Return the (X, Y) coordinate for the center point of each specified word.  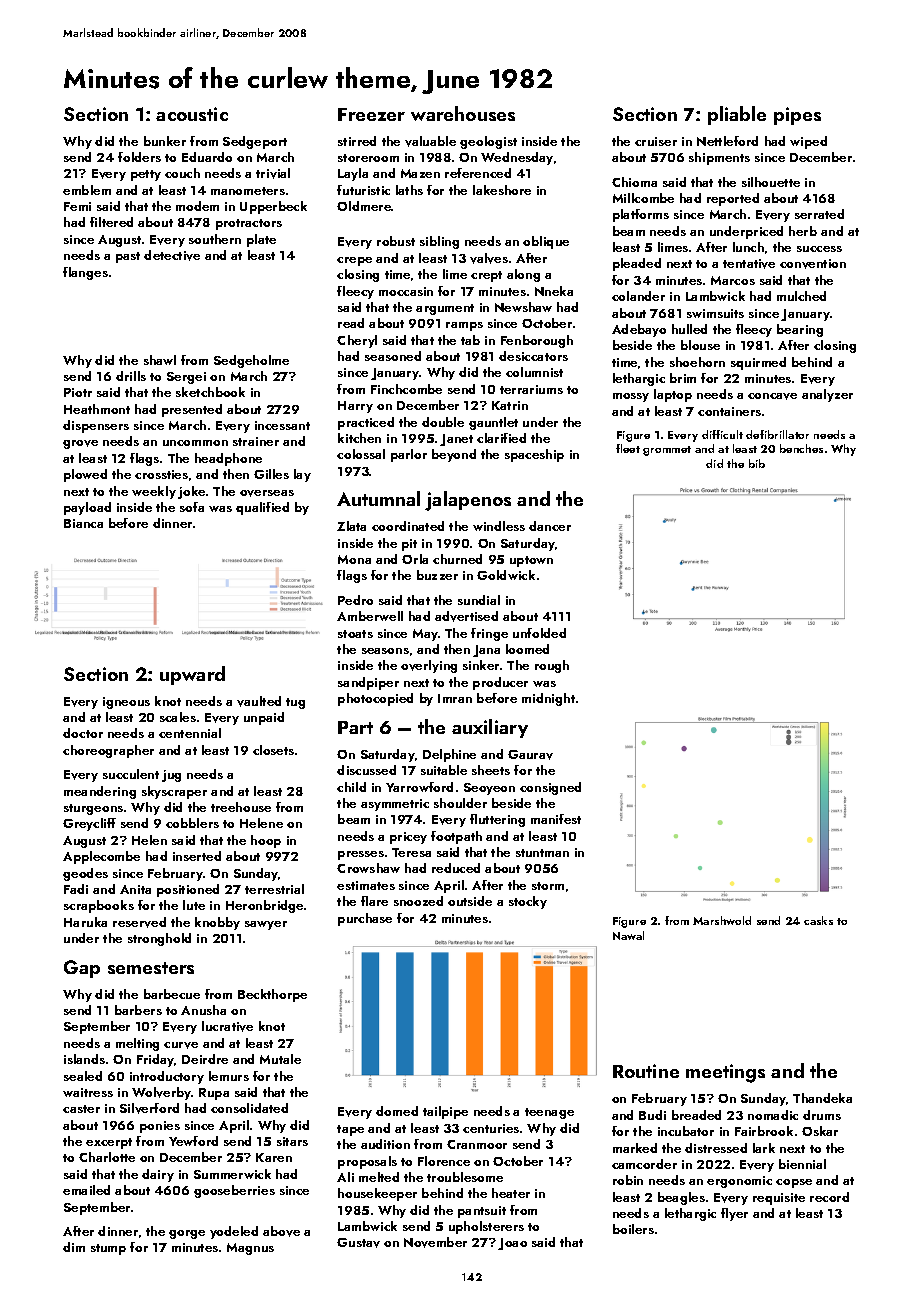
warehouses (463, 113)
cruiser (656, 141)
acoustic (192, 114)
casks (818, 920)
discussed (366, 770)
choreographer (108, 751)
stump (108, 1249)
